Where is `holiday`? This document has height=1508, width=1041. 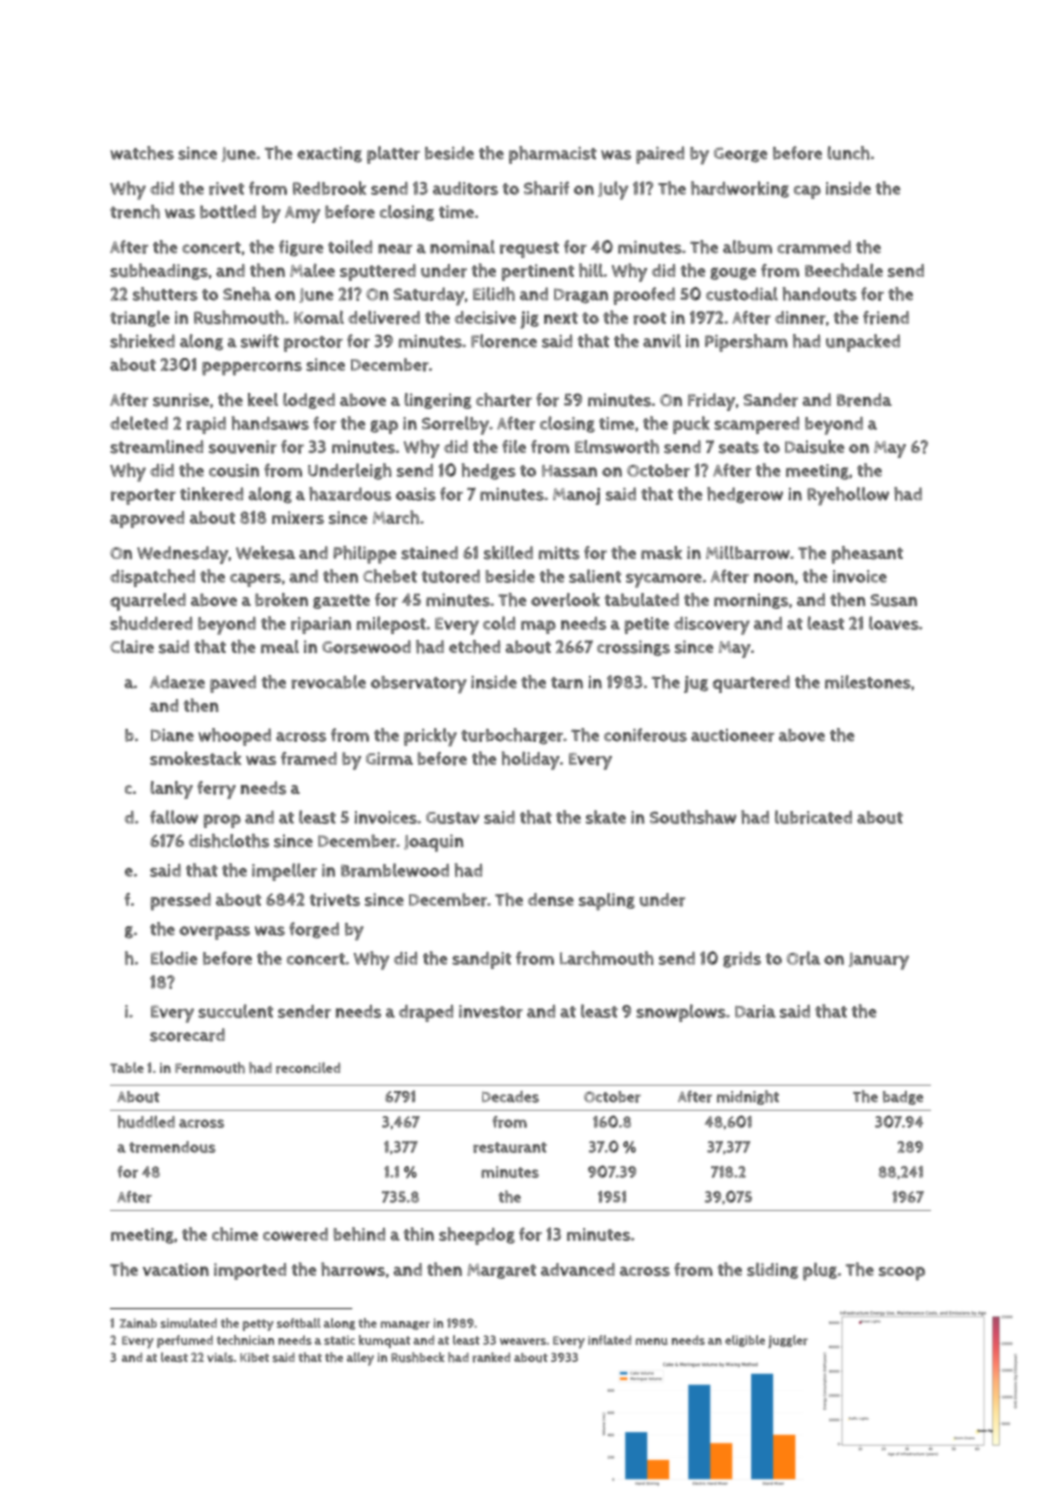
holiday is located at coordinates (531, 760).
